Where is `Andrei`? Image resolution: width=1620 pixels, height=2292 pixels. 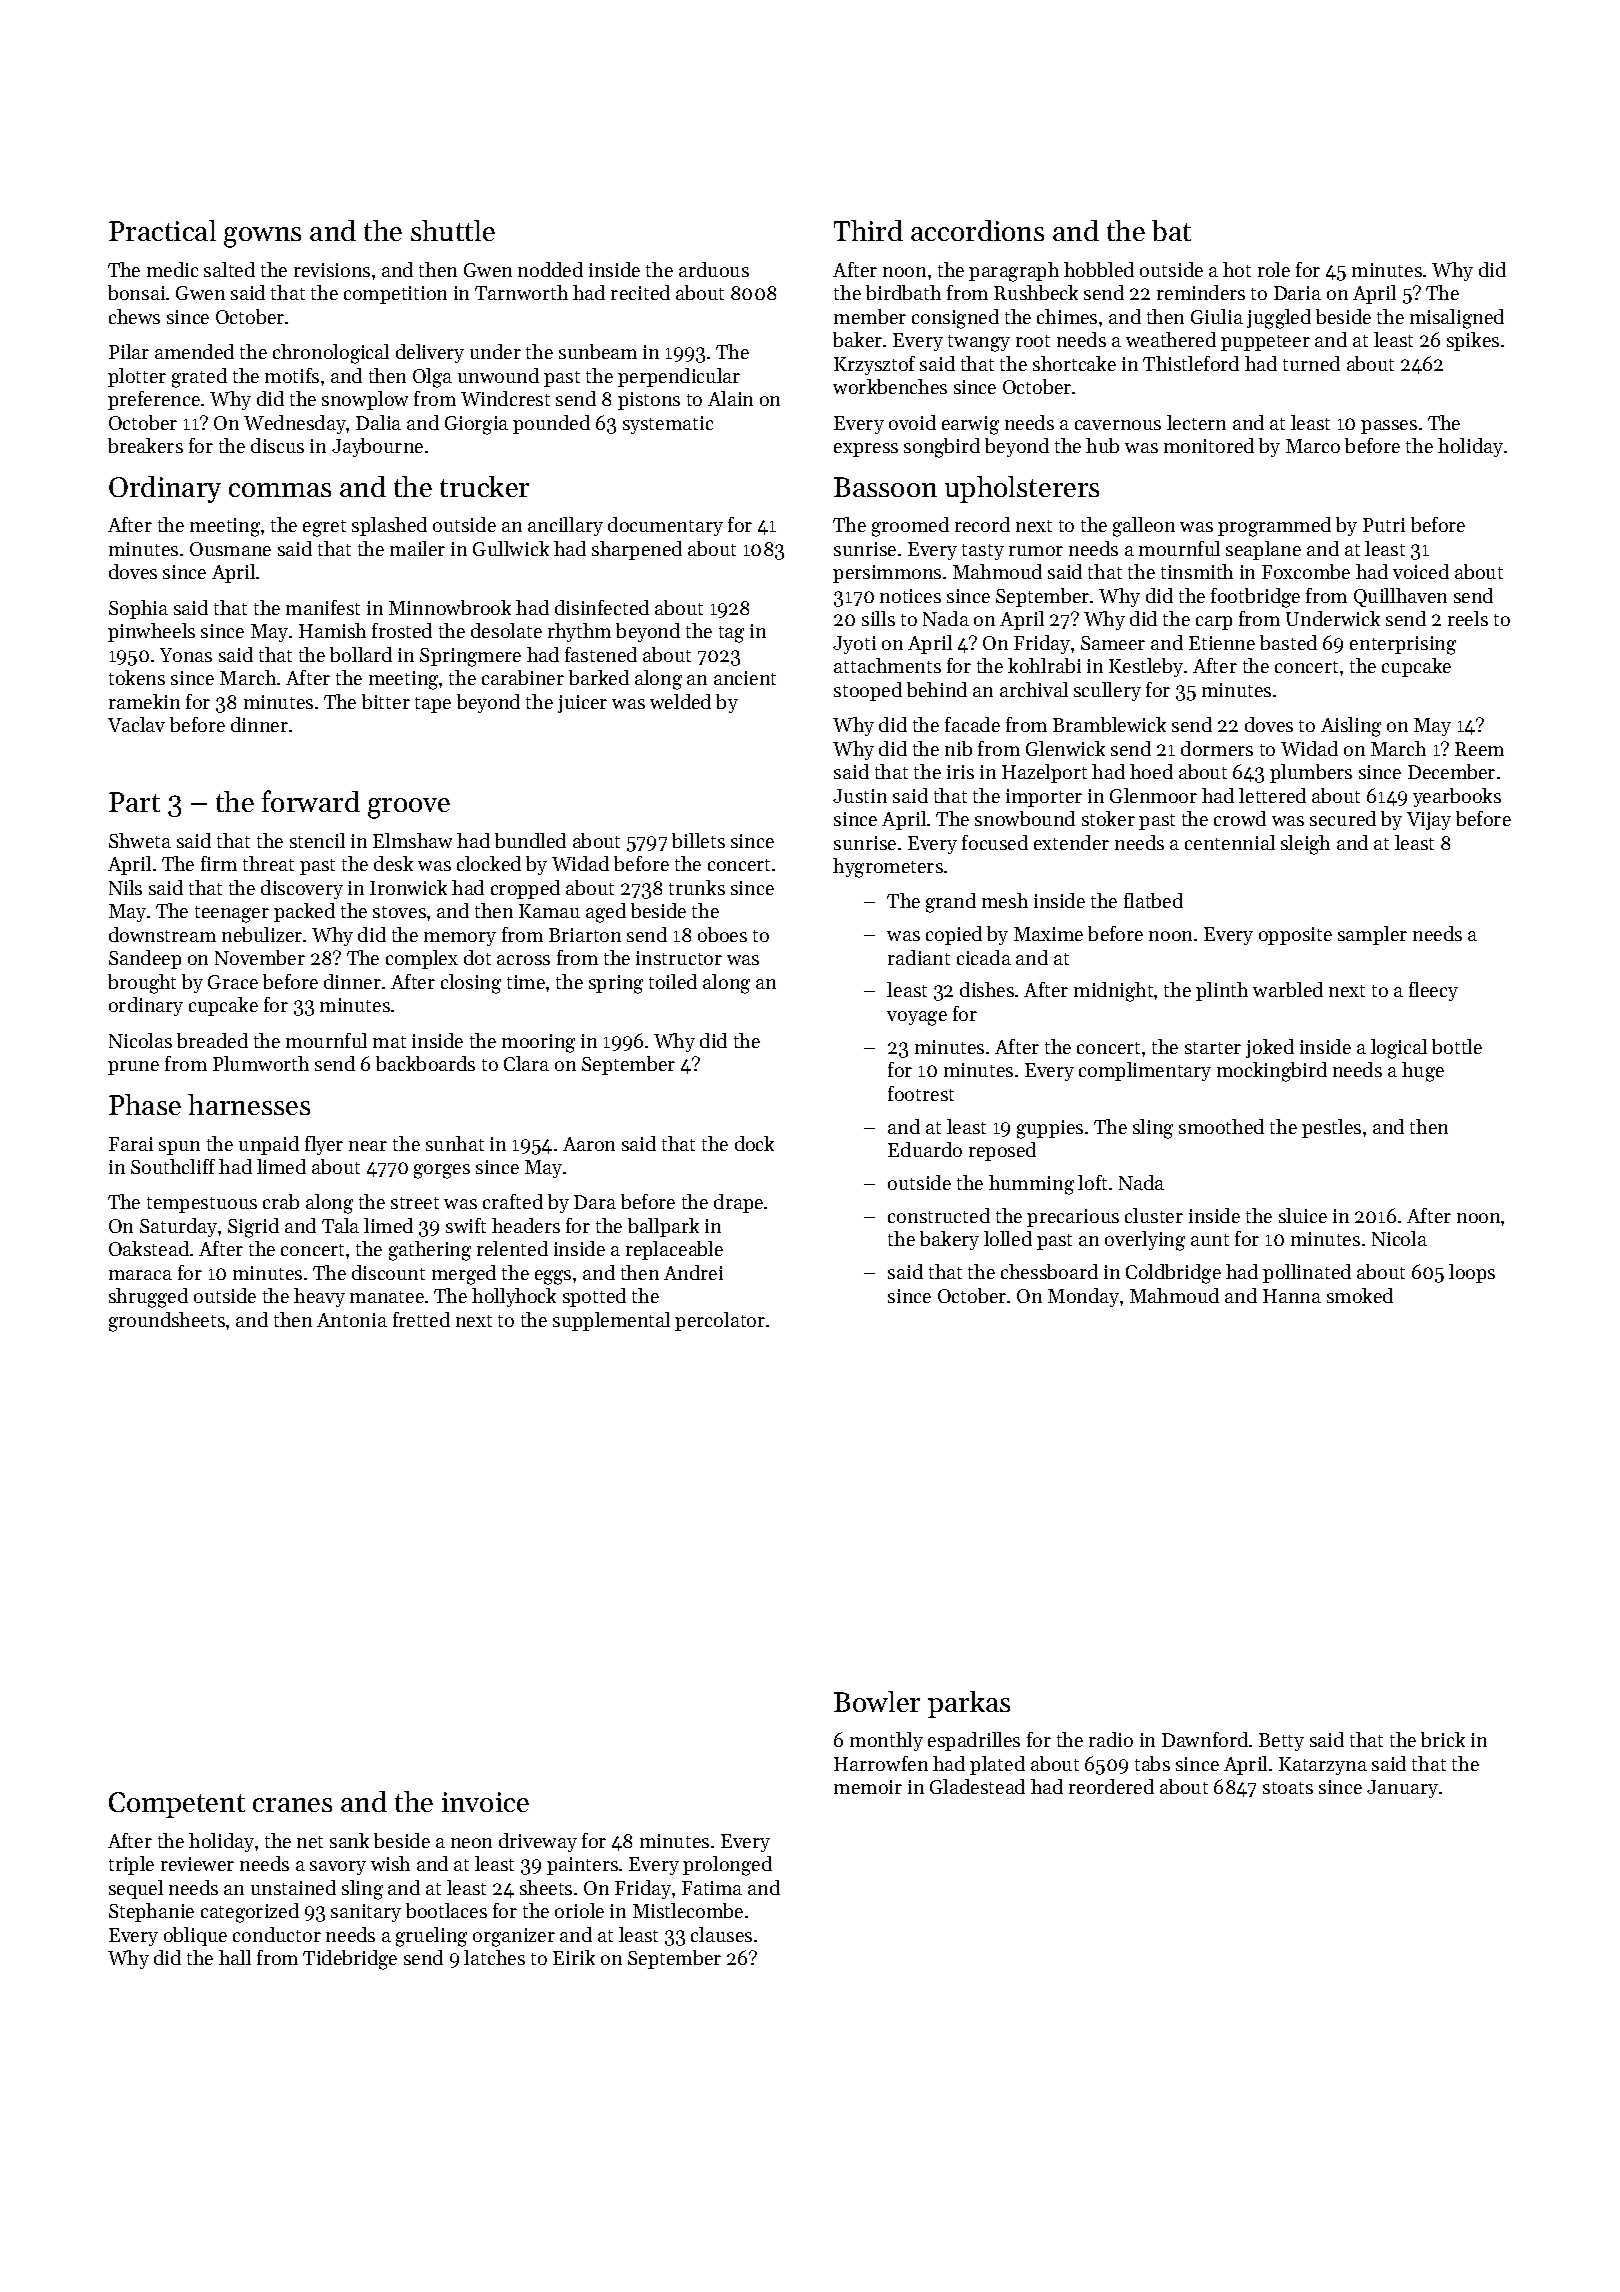 Andrei is located at coordinates (693, 1272).
